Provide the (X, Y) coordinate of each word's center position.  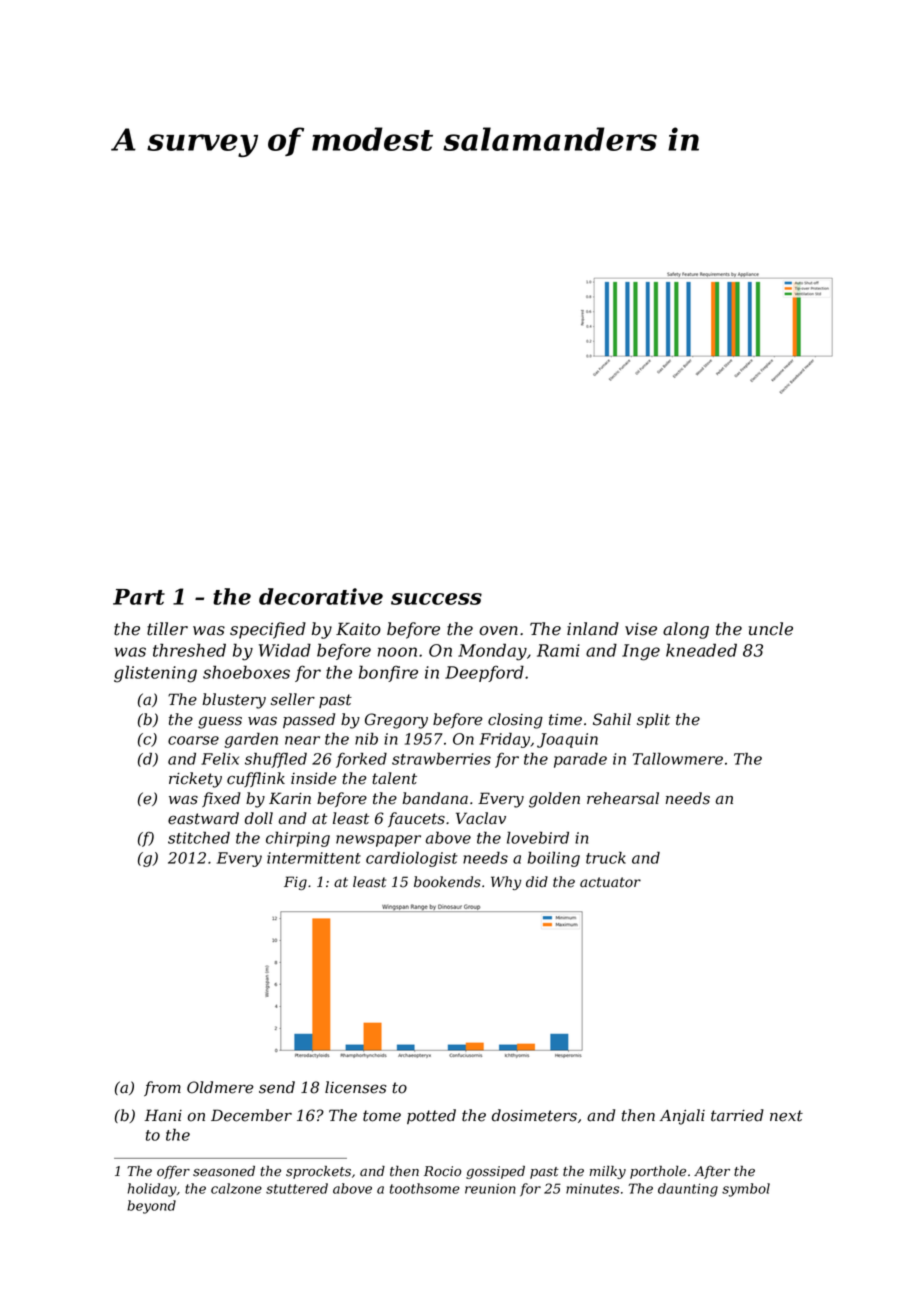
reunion (490, 1188)
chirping (298, 839)
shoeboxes (246, 672)
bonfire (388, 673)
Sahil (612, 719)
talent (394, 778)
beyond (151, 1207)
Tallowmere (678, 758)
